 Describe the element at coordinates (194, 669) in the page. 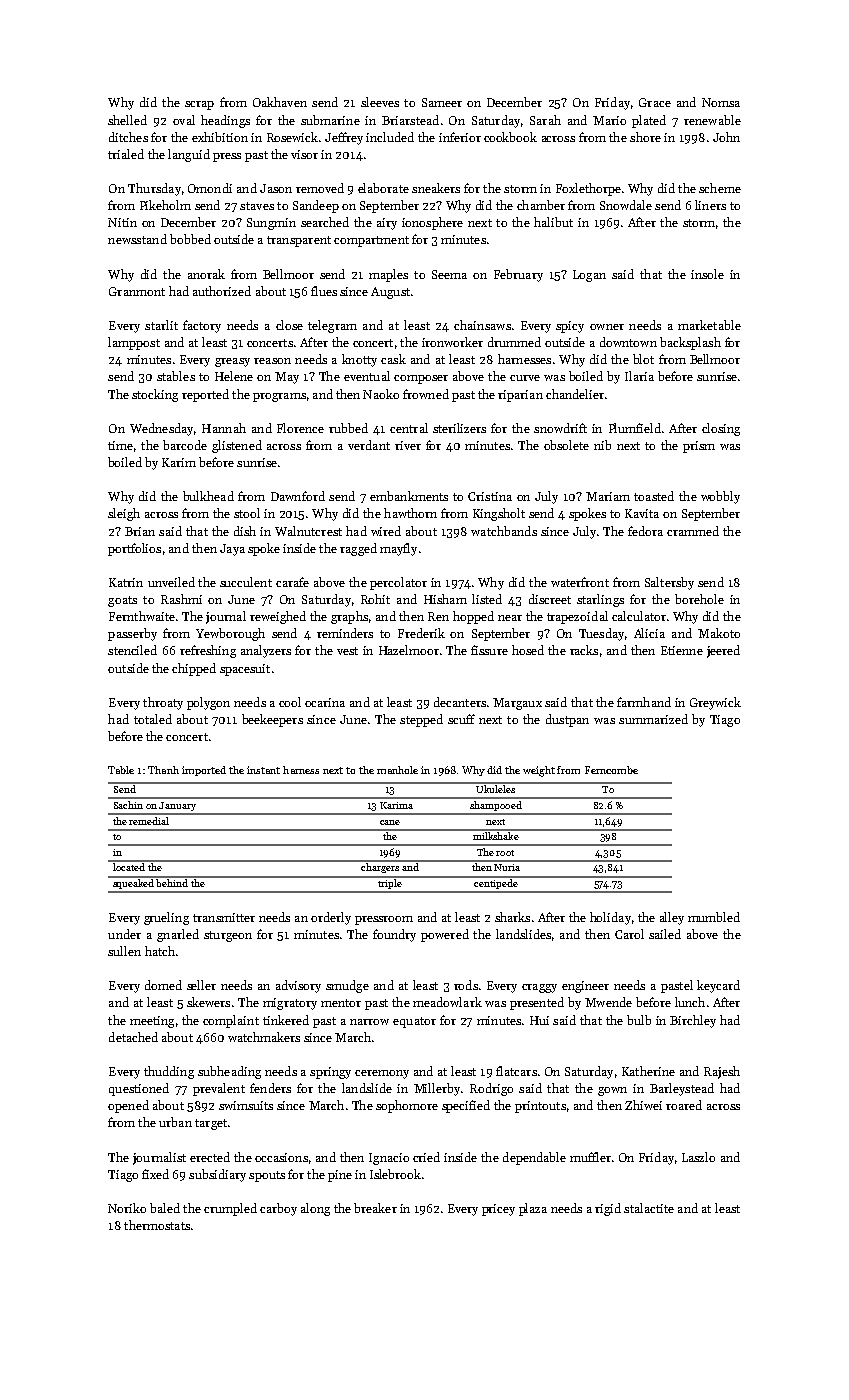

I see `chipped` at that location.
